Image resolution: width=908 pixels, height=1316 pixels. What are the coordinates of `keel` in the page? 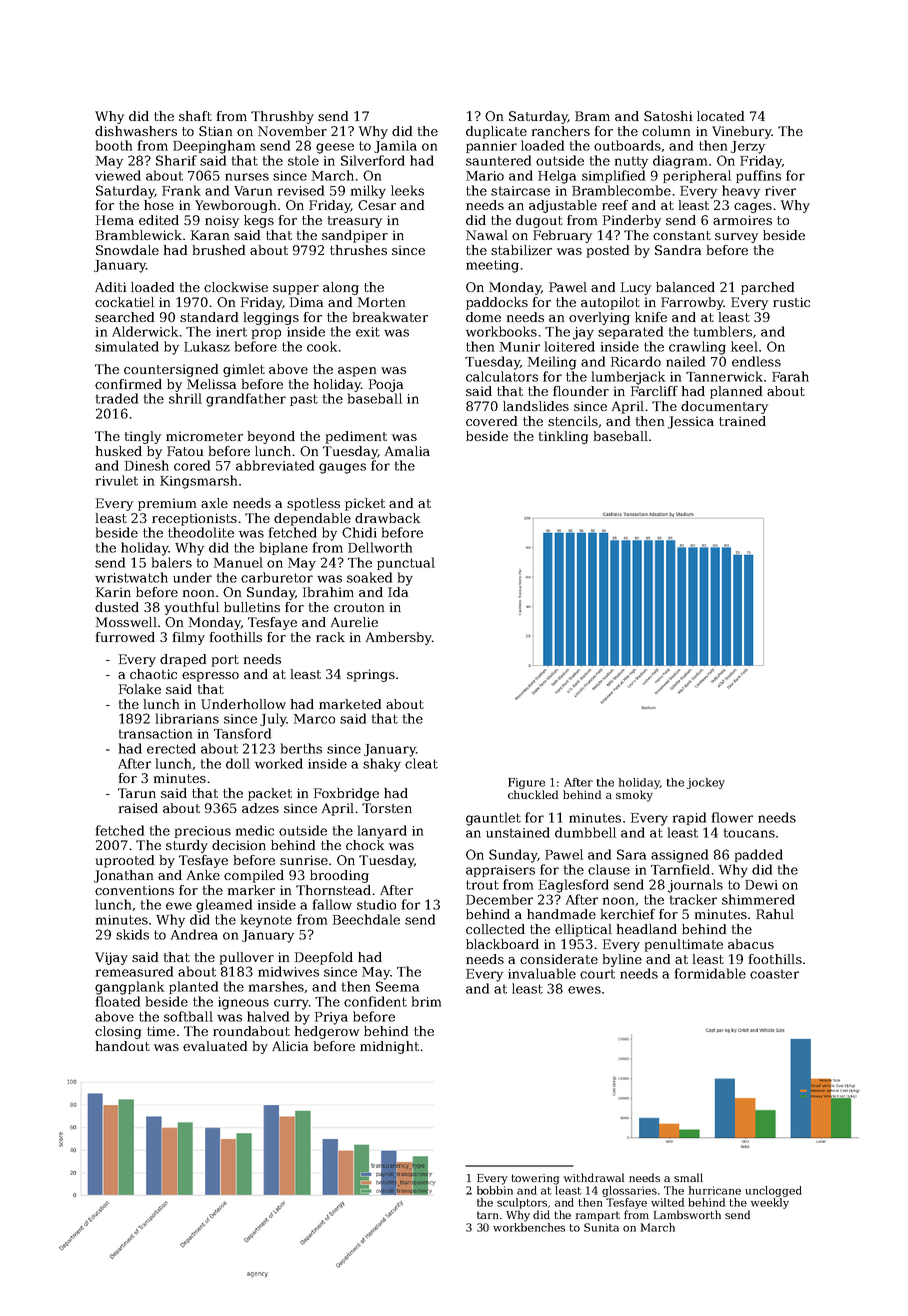 It's located at (744, 346).
